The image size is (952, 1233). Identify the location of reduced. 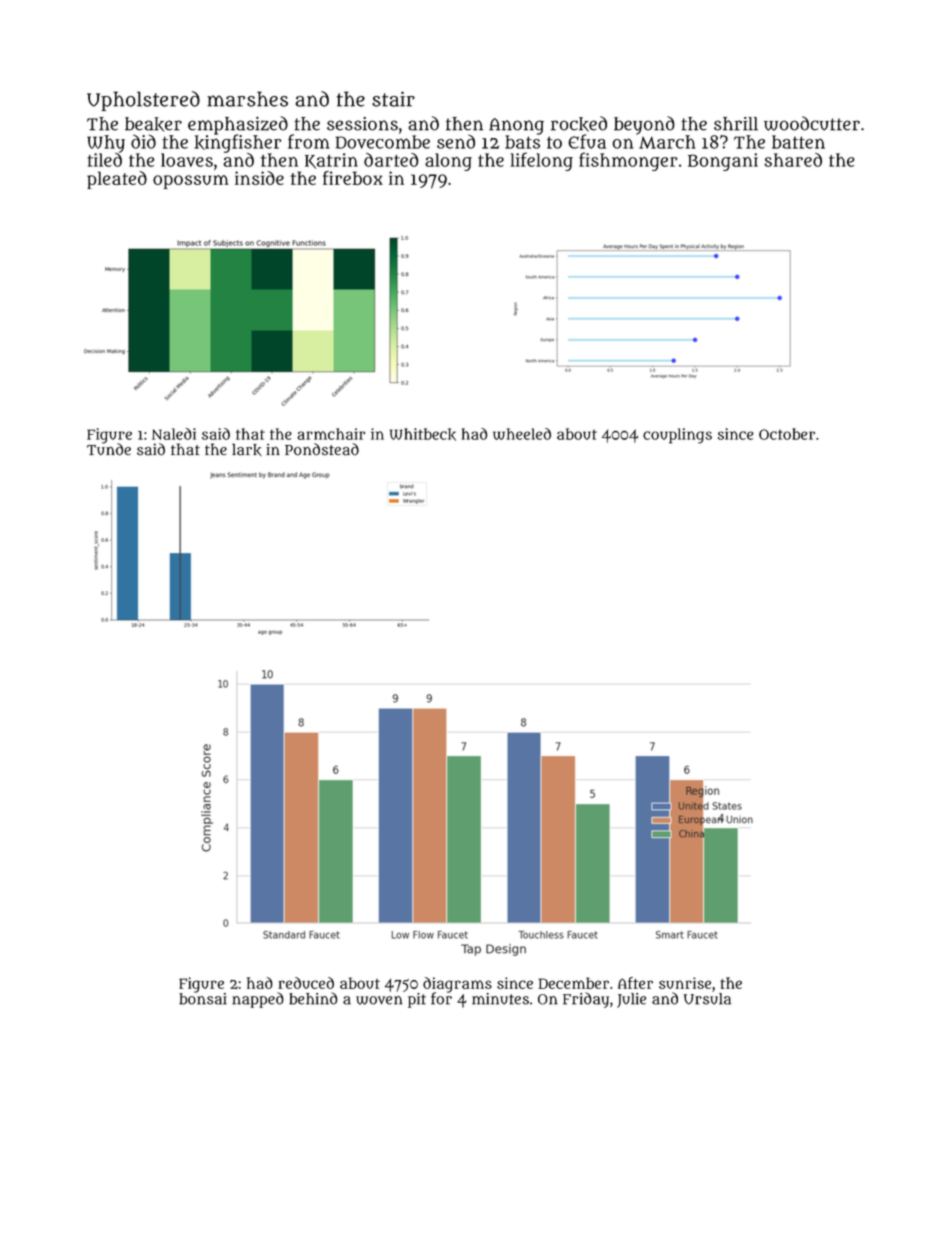
(306, 983).
